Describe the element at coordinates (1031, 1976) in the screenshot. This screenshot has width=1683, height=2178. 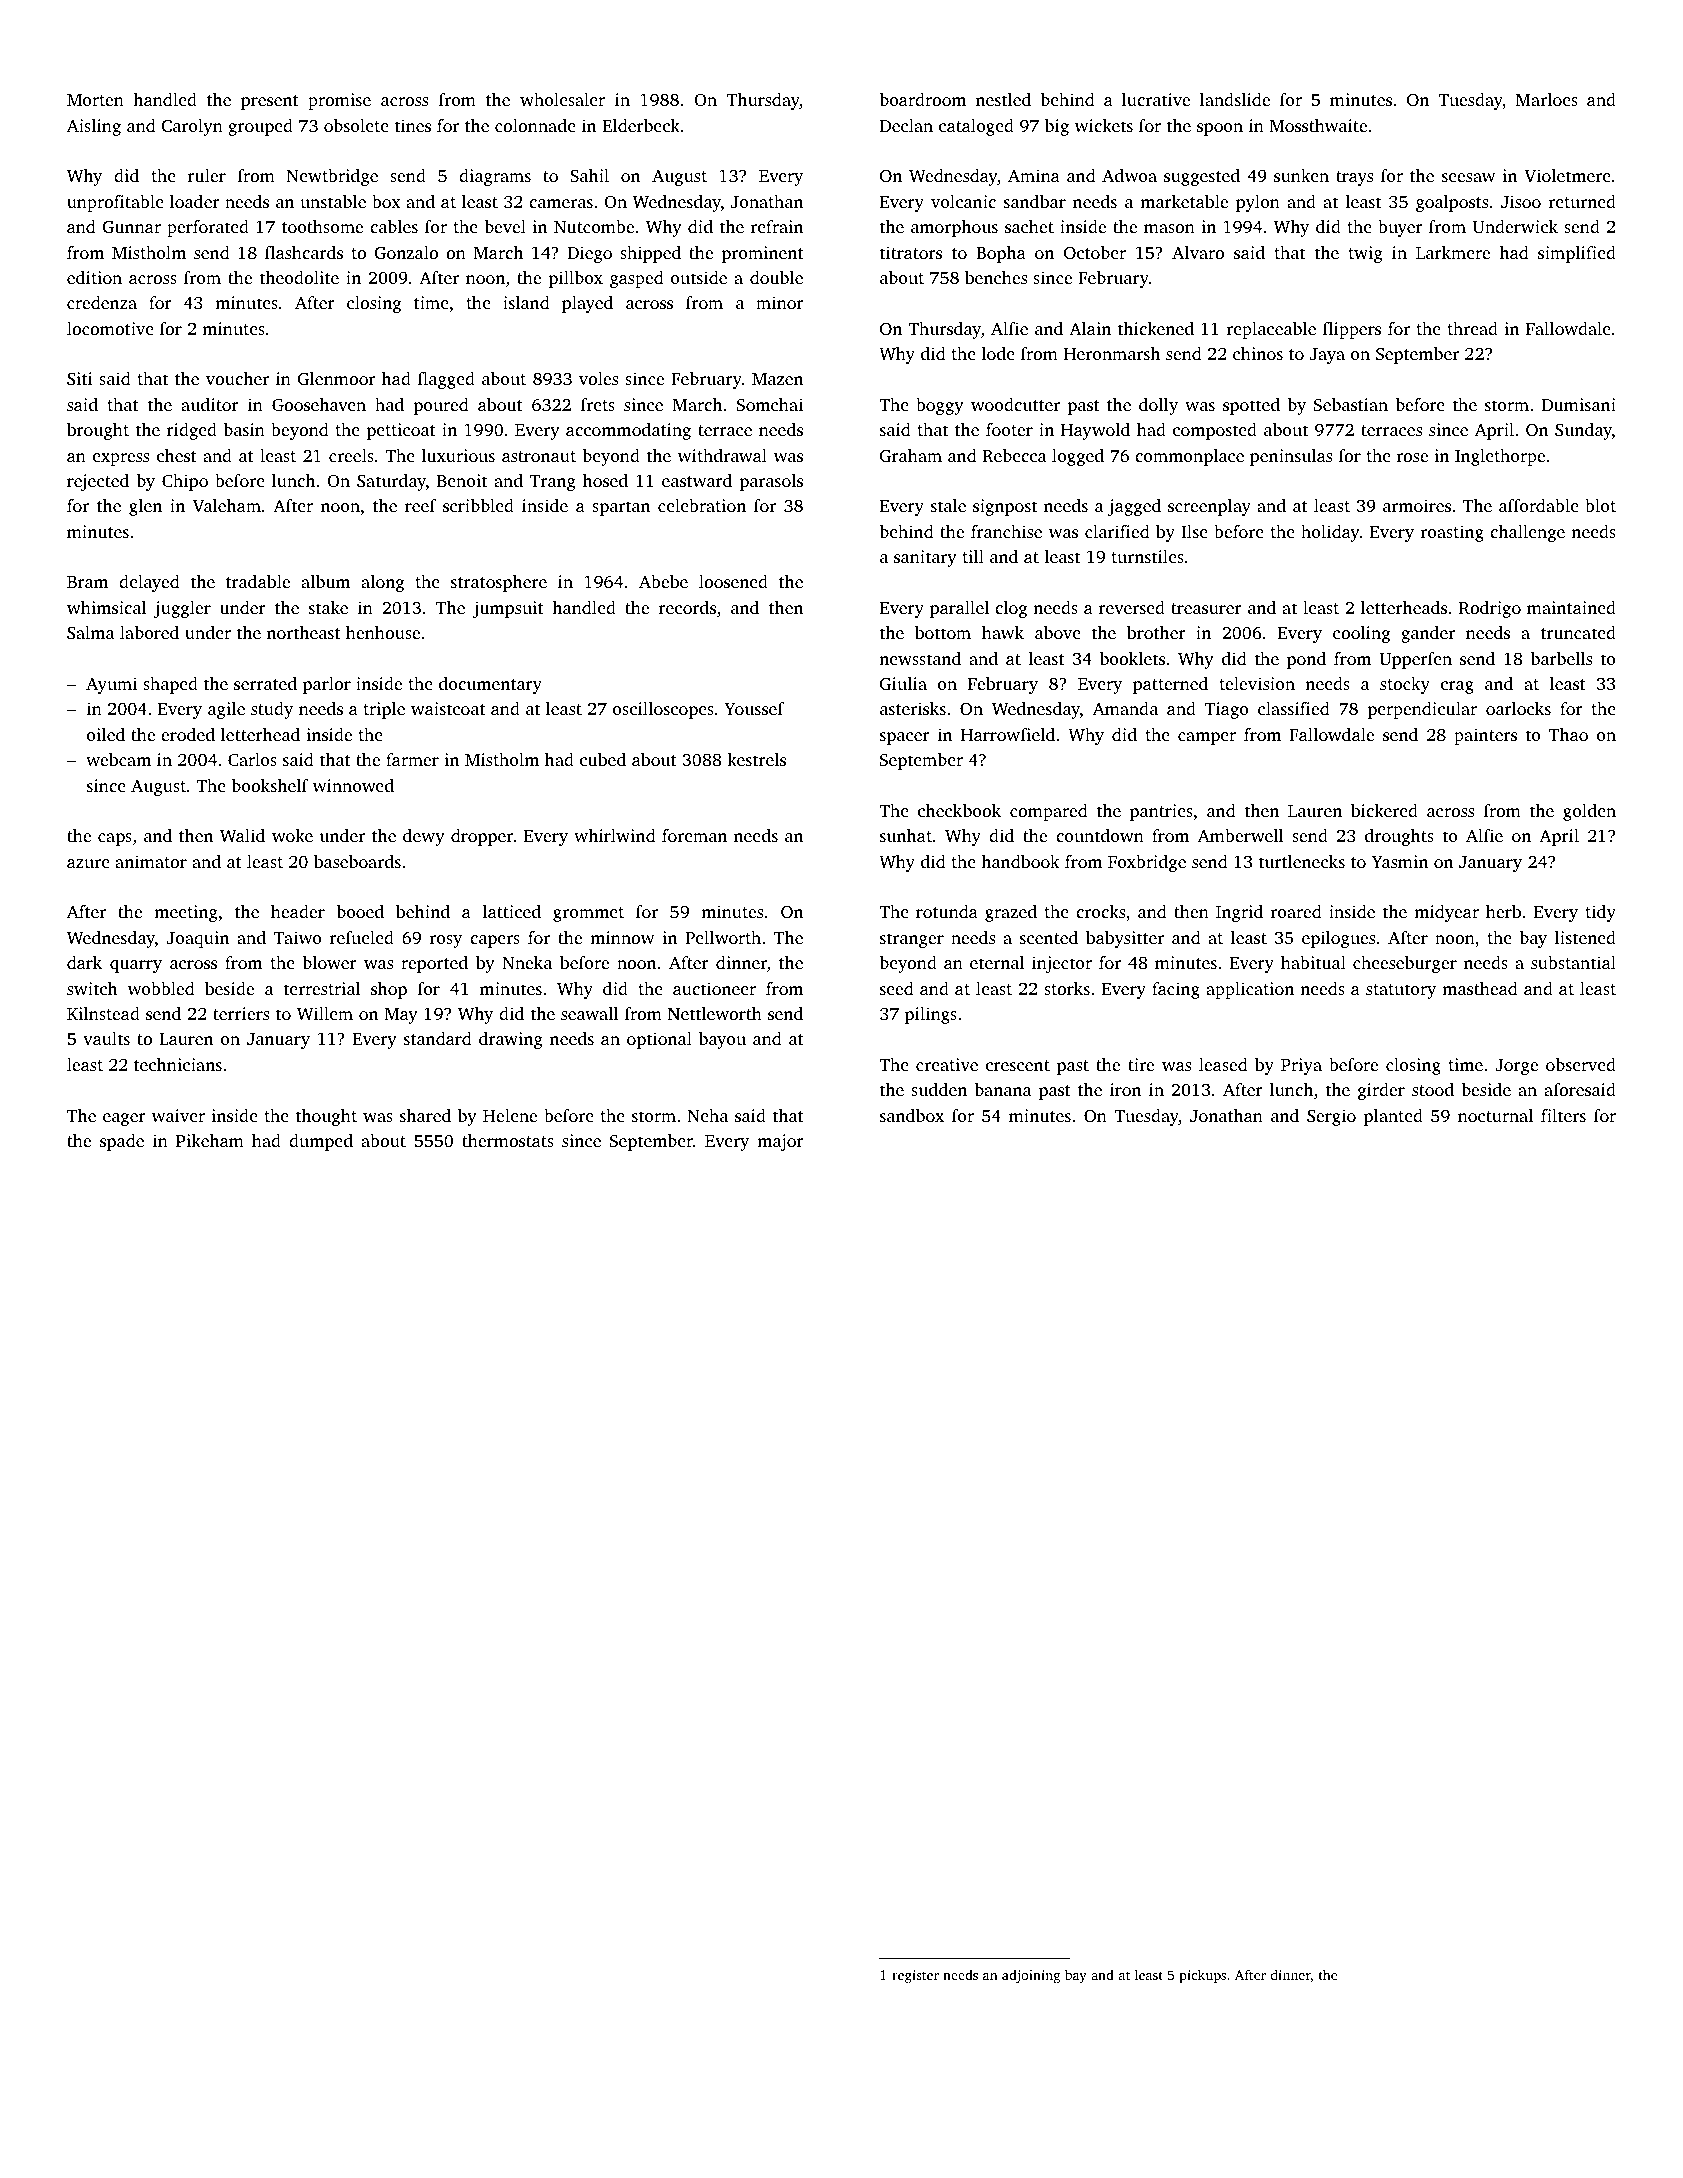
I see `adjoining` at that location.
